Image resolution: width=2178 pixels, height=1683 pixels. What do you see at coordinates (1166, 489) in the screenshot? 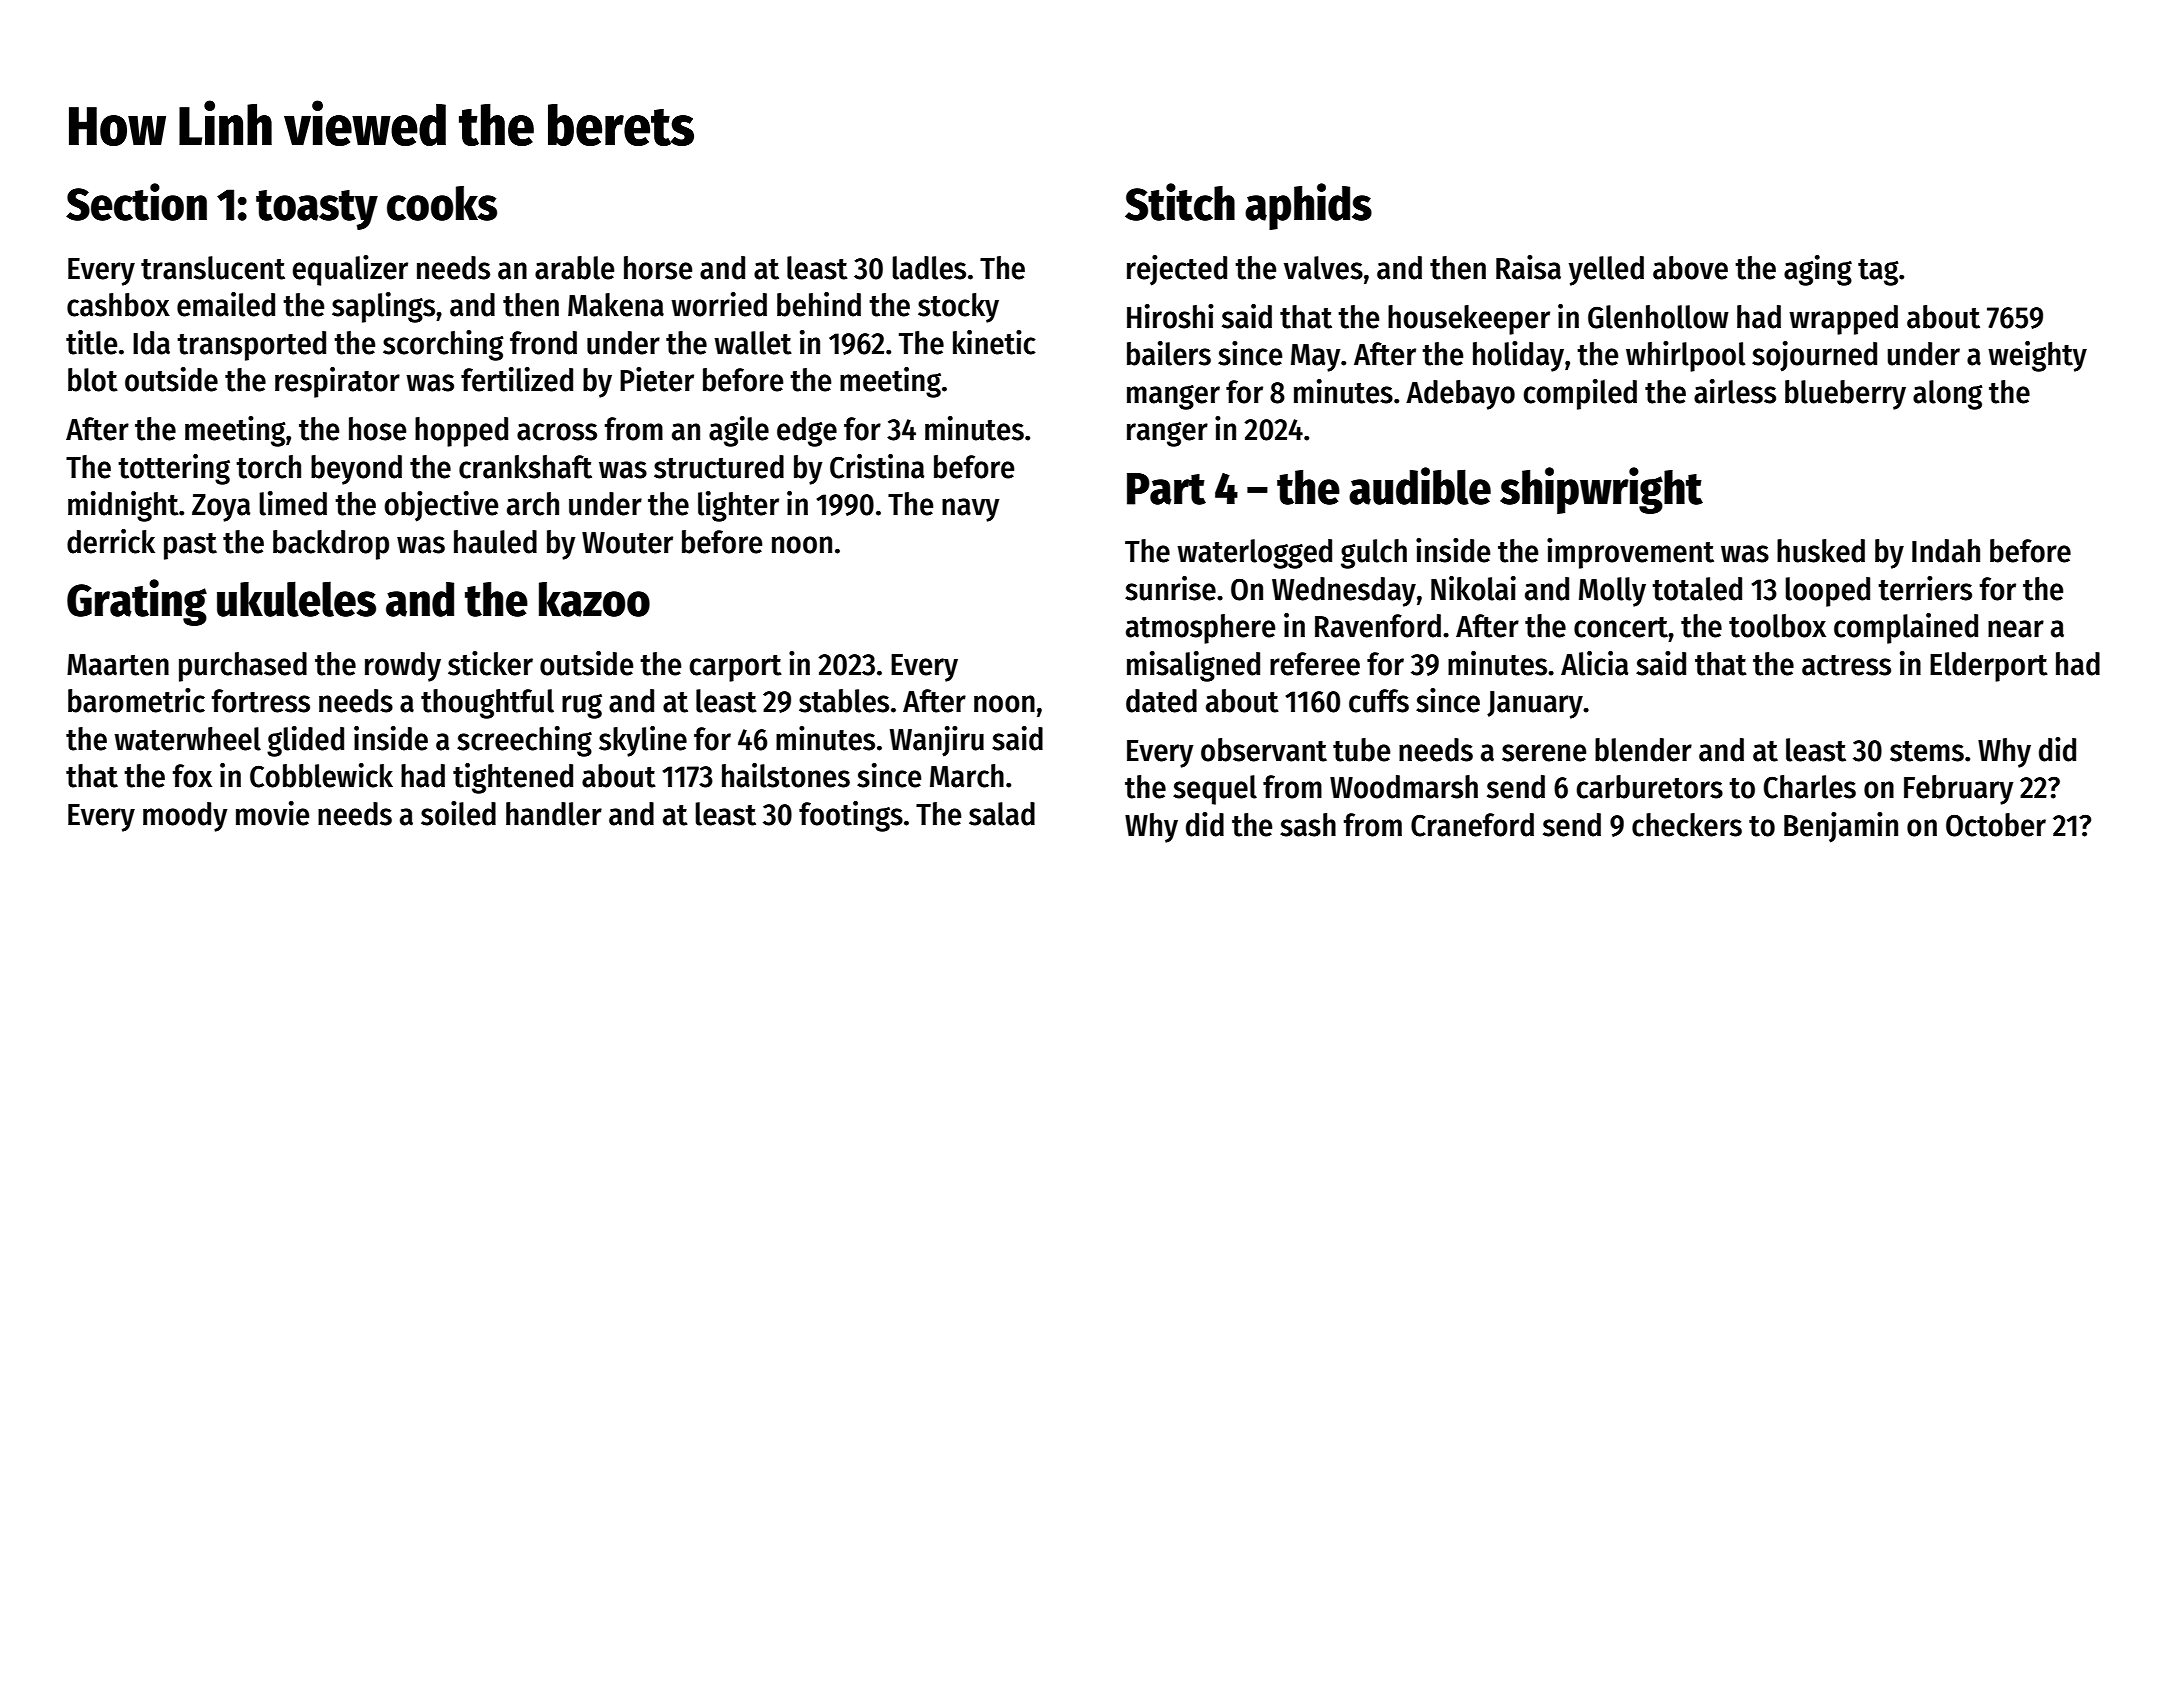
I see `Part` at bounding box center [1166, 489].
